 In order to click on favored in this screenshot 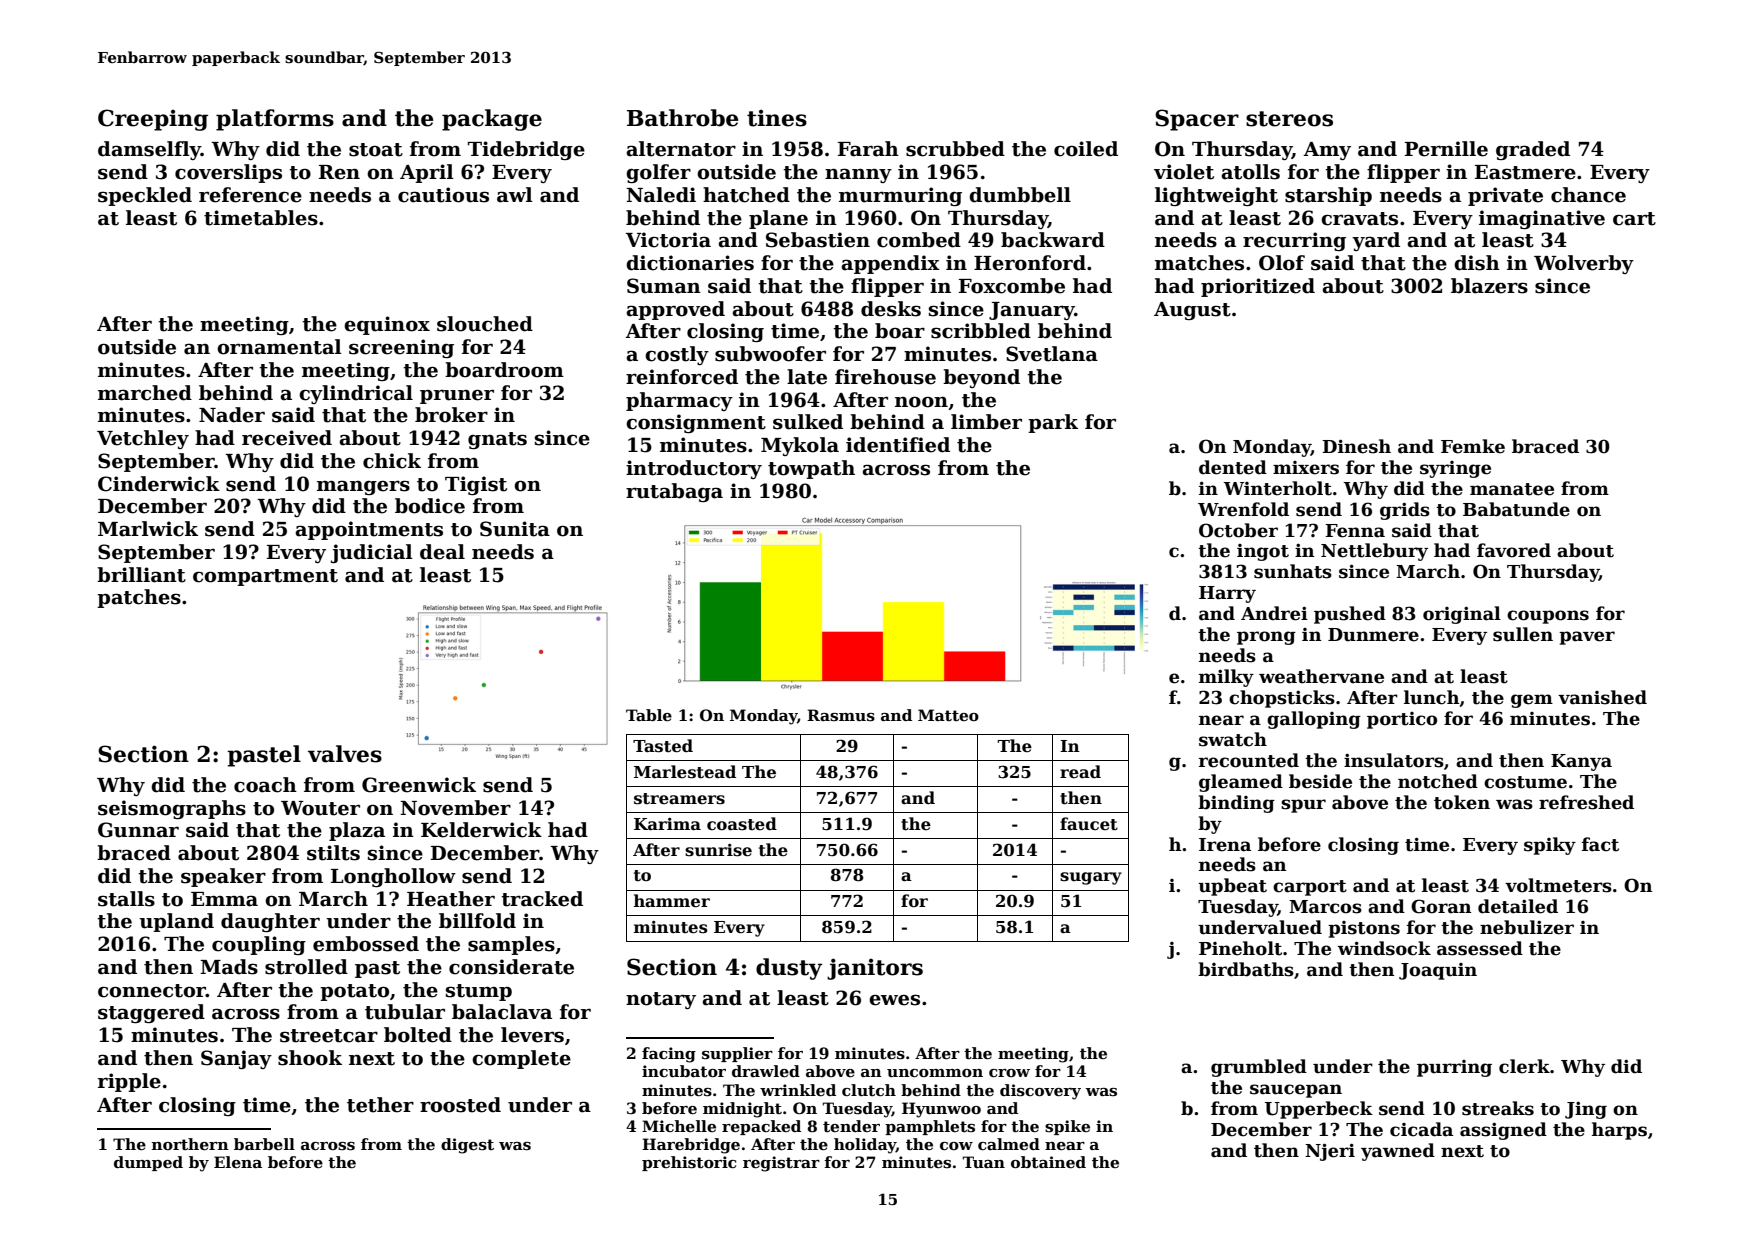, I will do `click(1514, 550)`.
